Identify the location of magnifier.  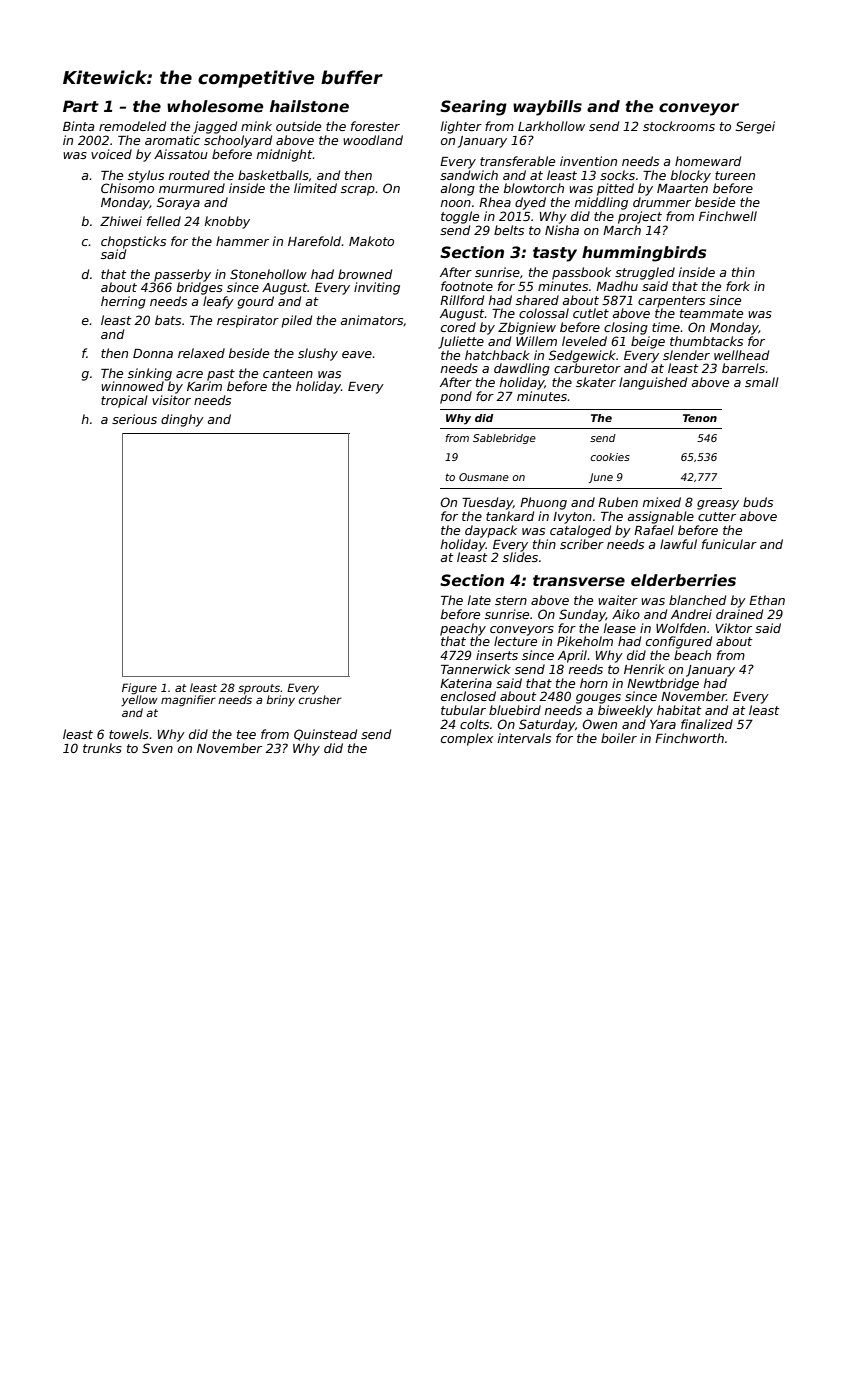
(188, 701).
